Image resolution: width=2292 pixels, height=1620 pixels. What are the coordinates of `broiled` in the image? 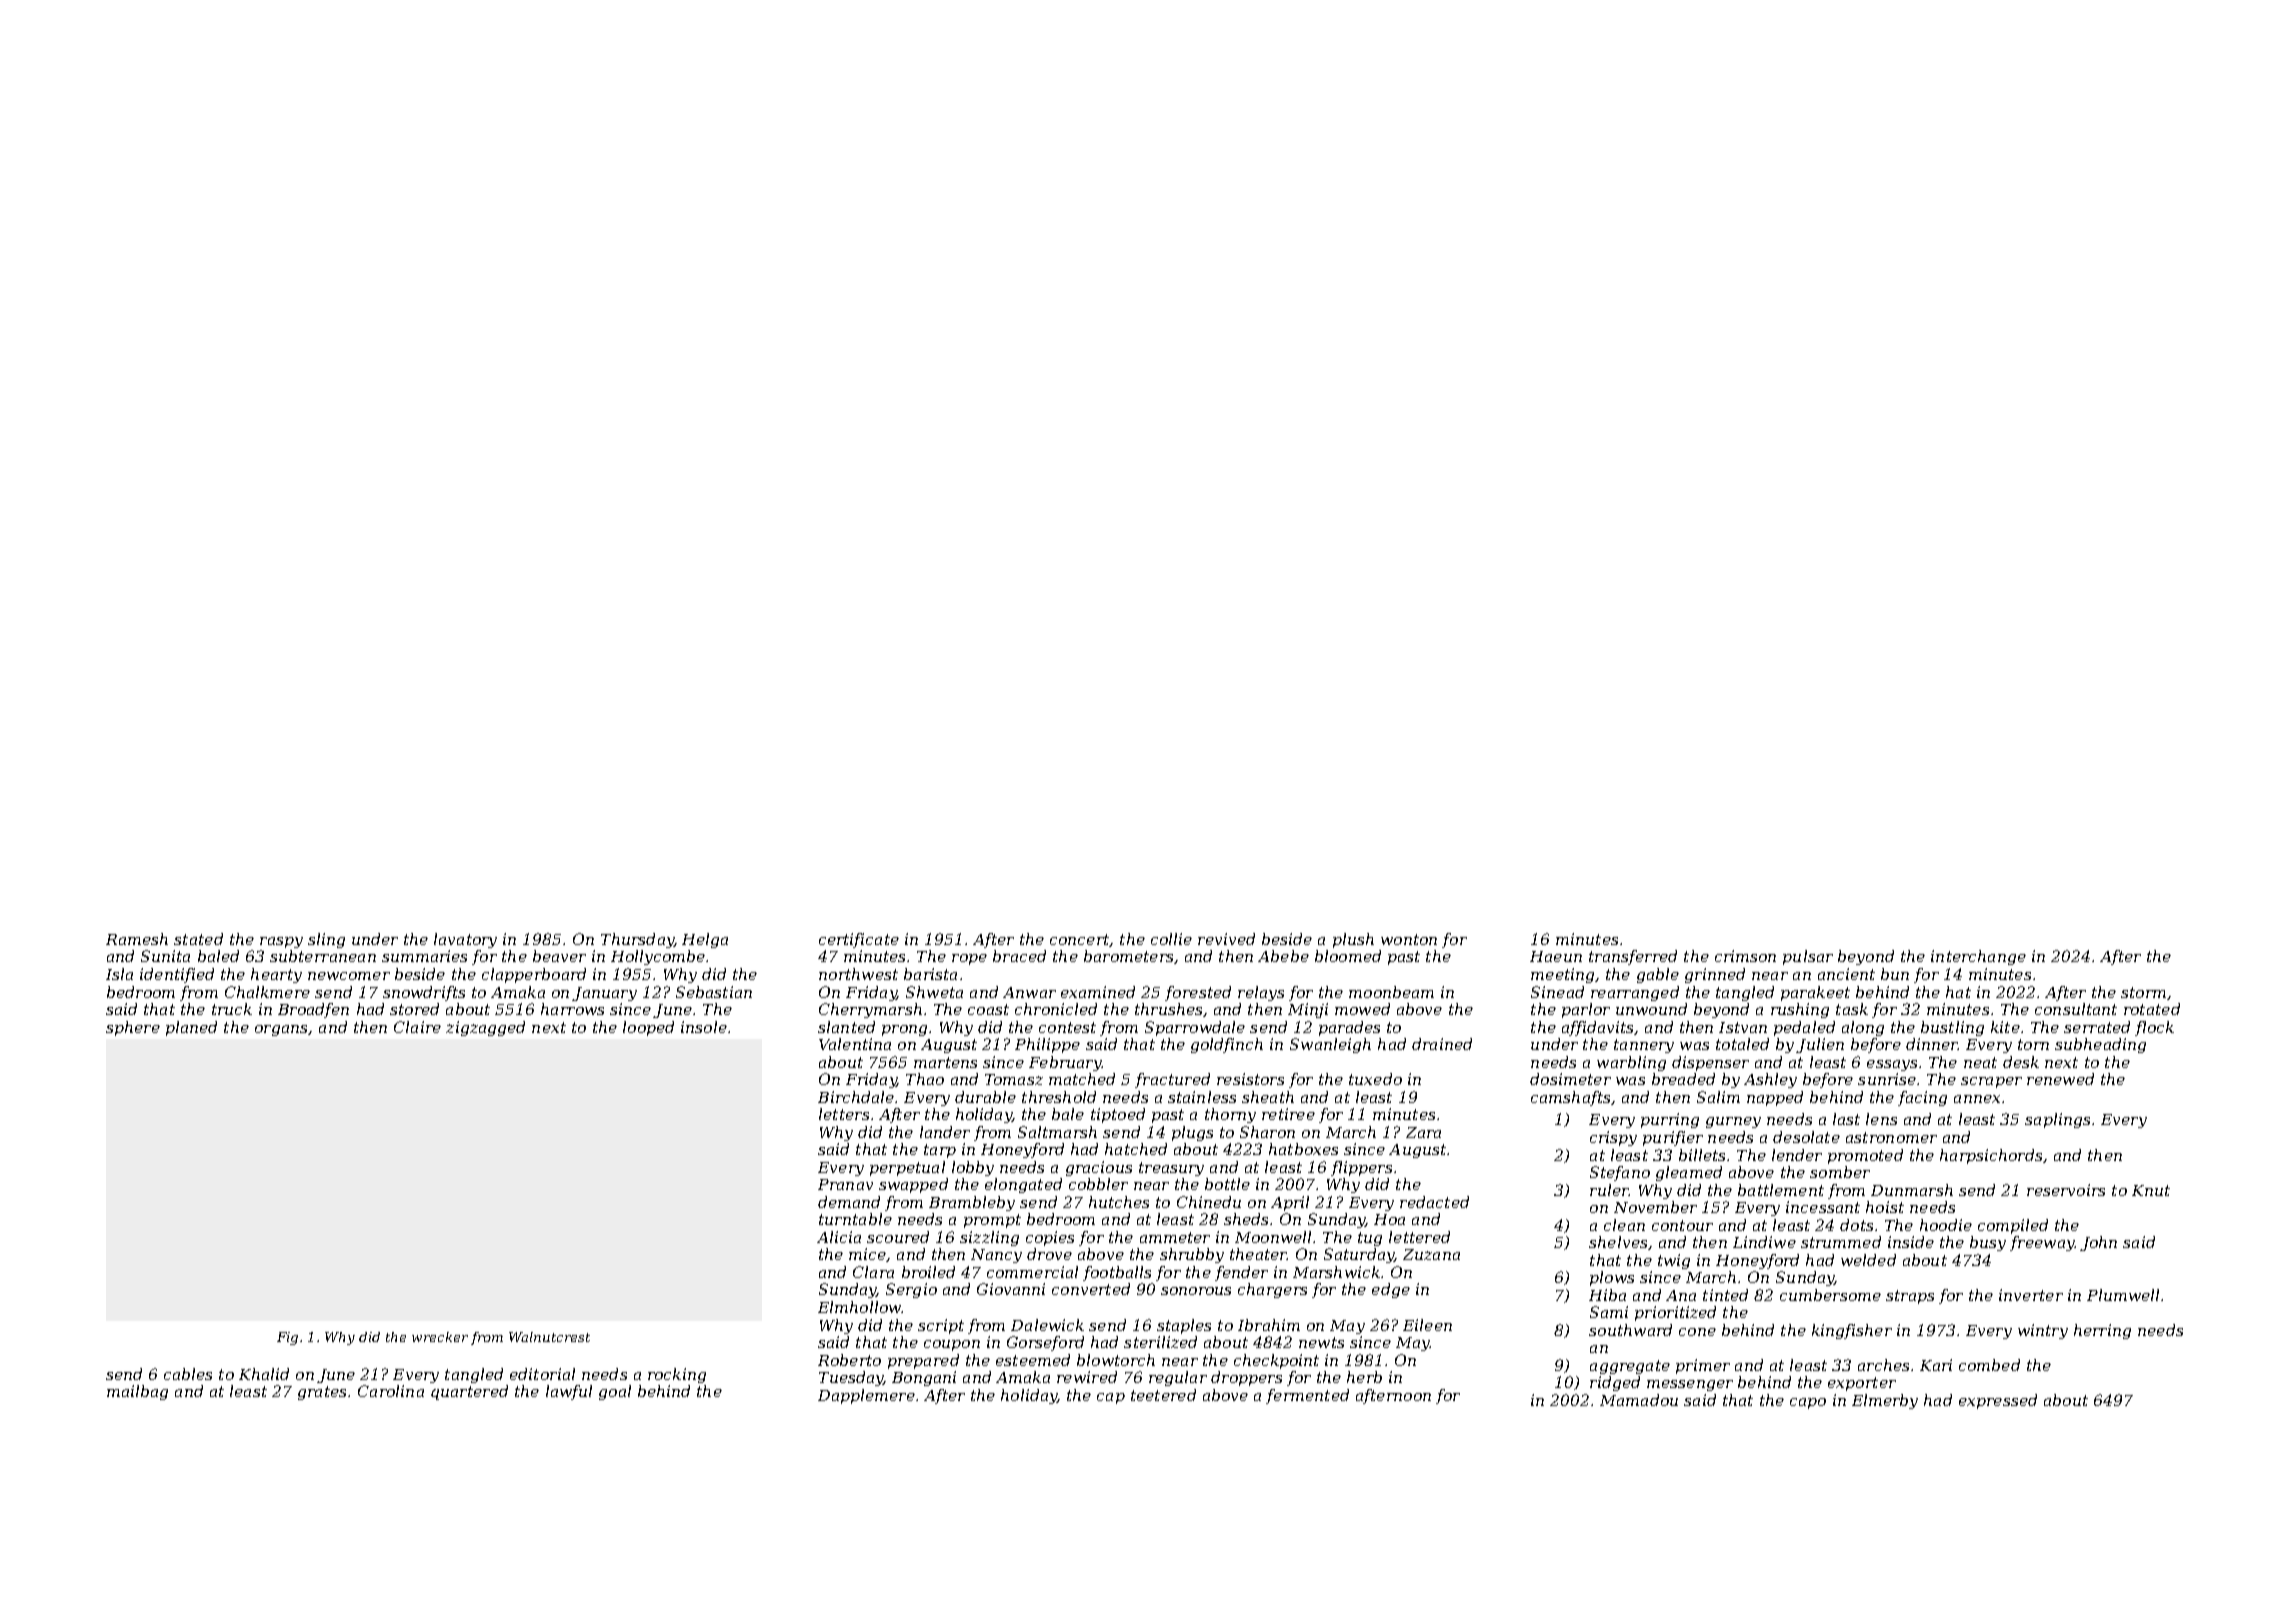 It's located at (928, 1272).
